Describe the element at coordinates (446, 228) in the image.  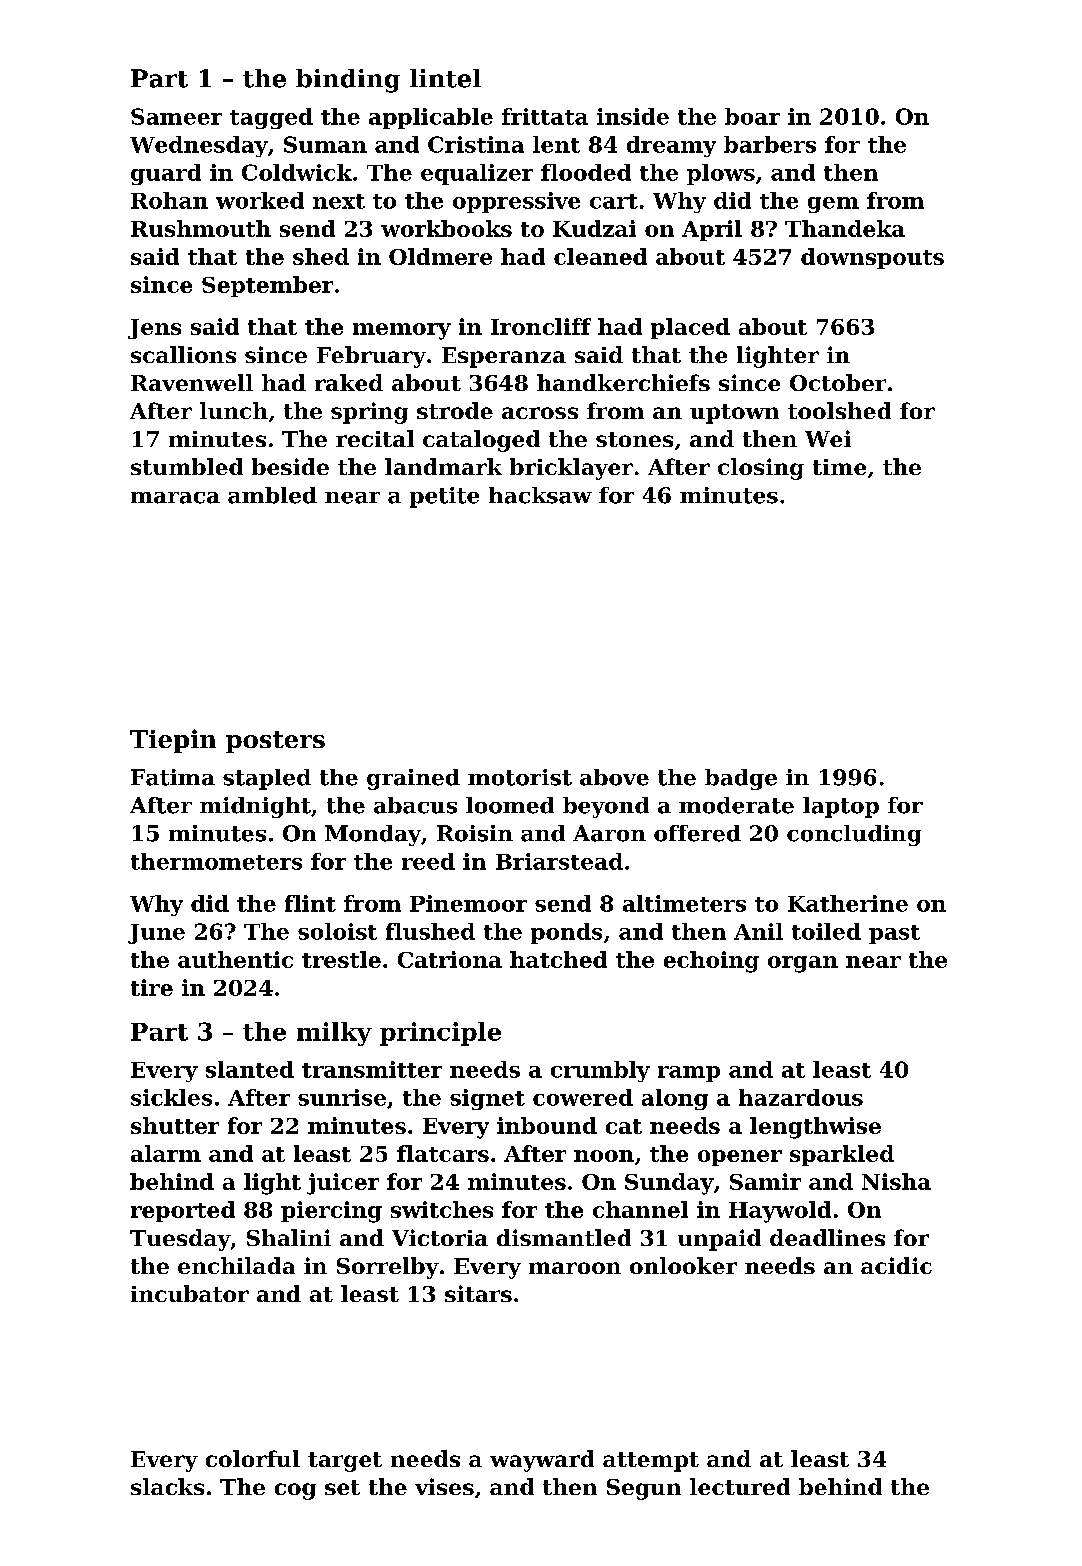
I see `workbooks` at that location.
